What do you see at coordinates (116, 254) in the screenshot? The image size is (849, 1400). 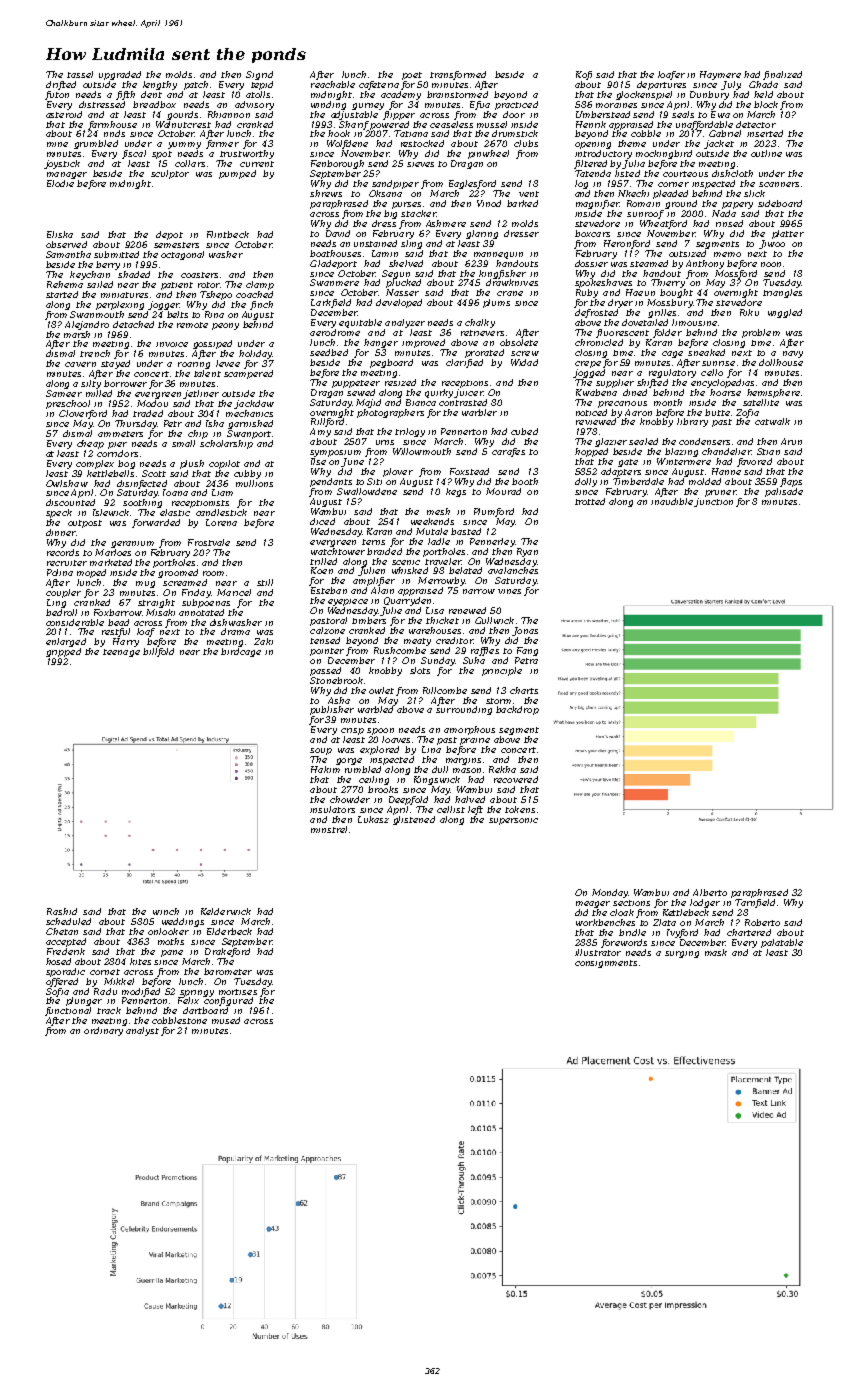 I see `submitted` at bounding box center [116, 254].
